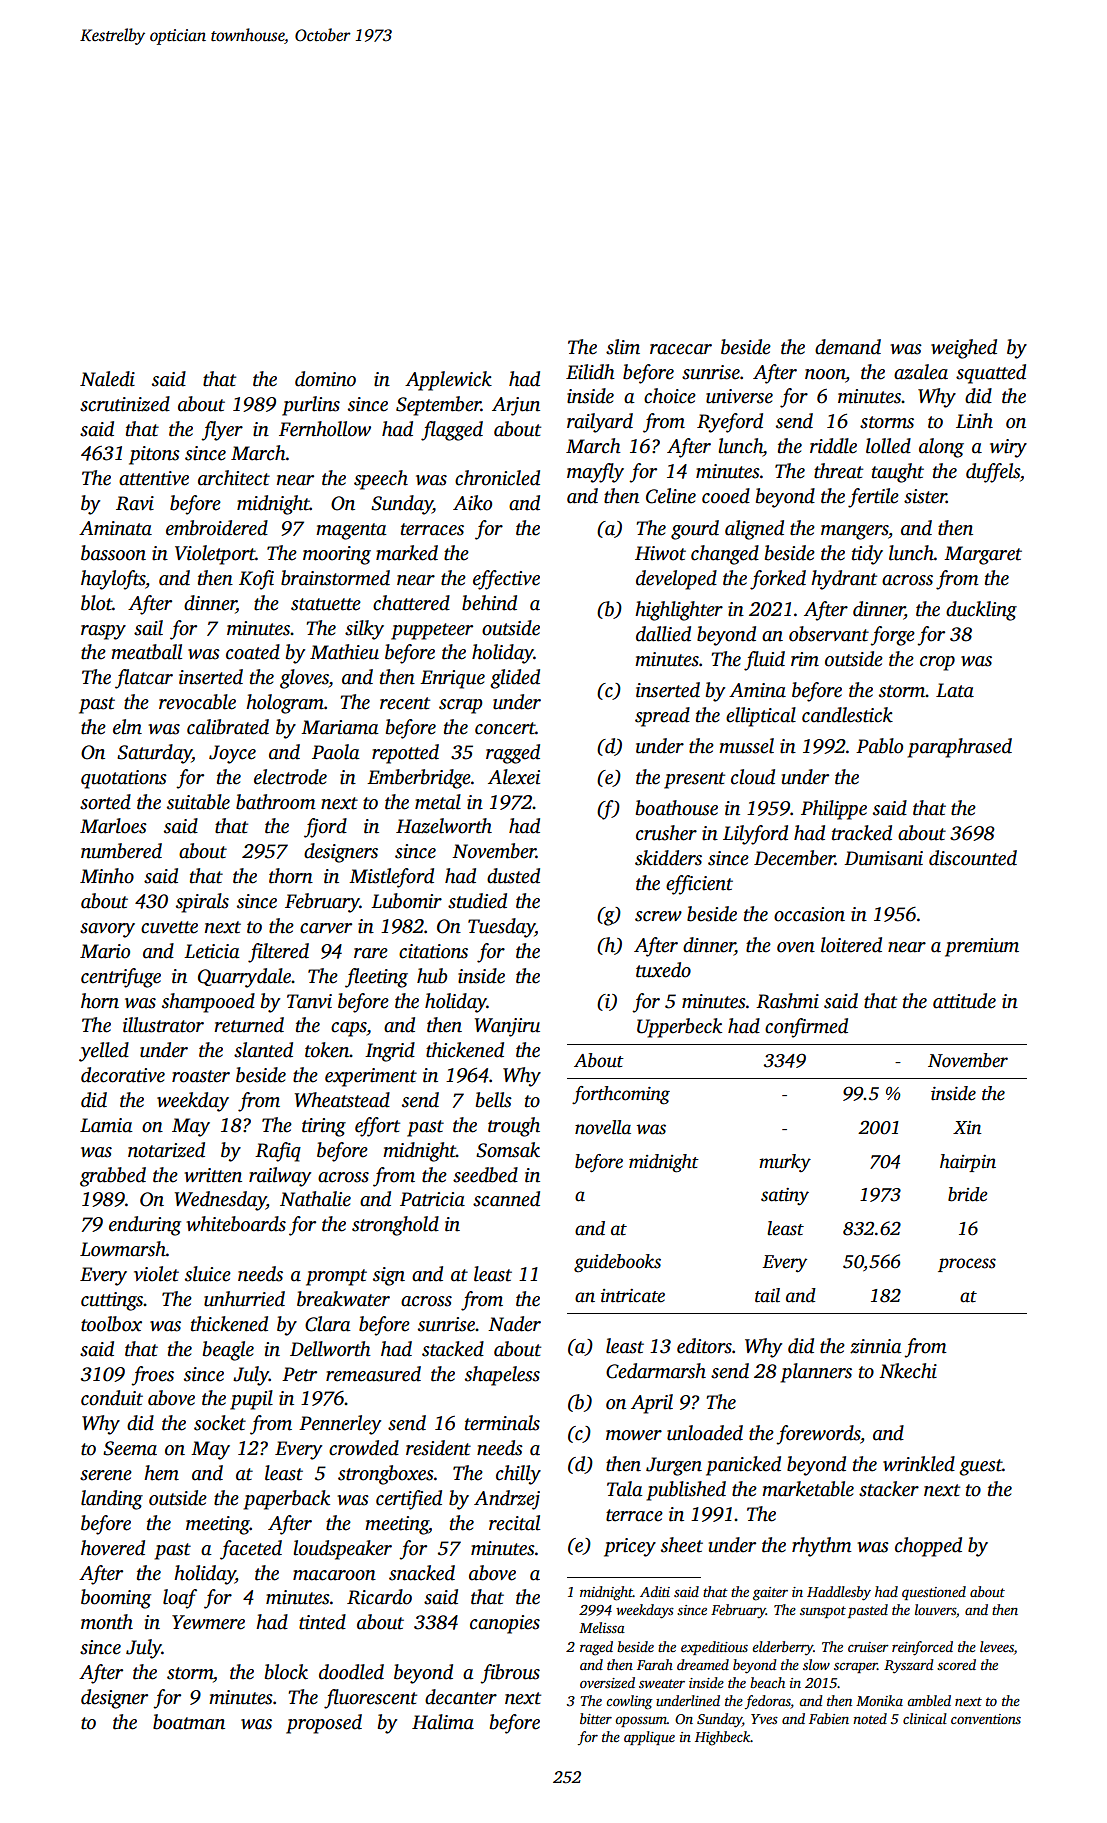 The width and height of the screenshot is (1107, 1823). Describe the element at coordinates (991, 374) in the screenshot. I see `squatted` at that location.
